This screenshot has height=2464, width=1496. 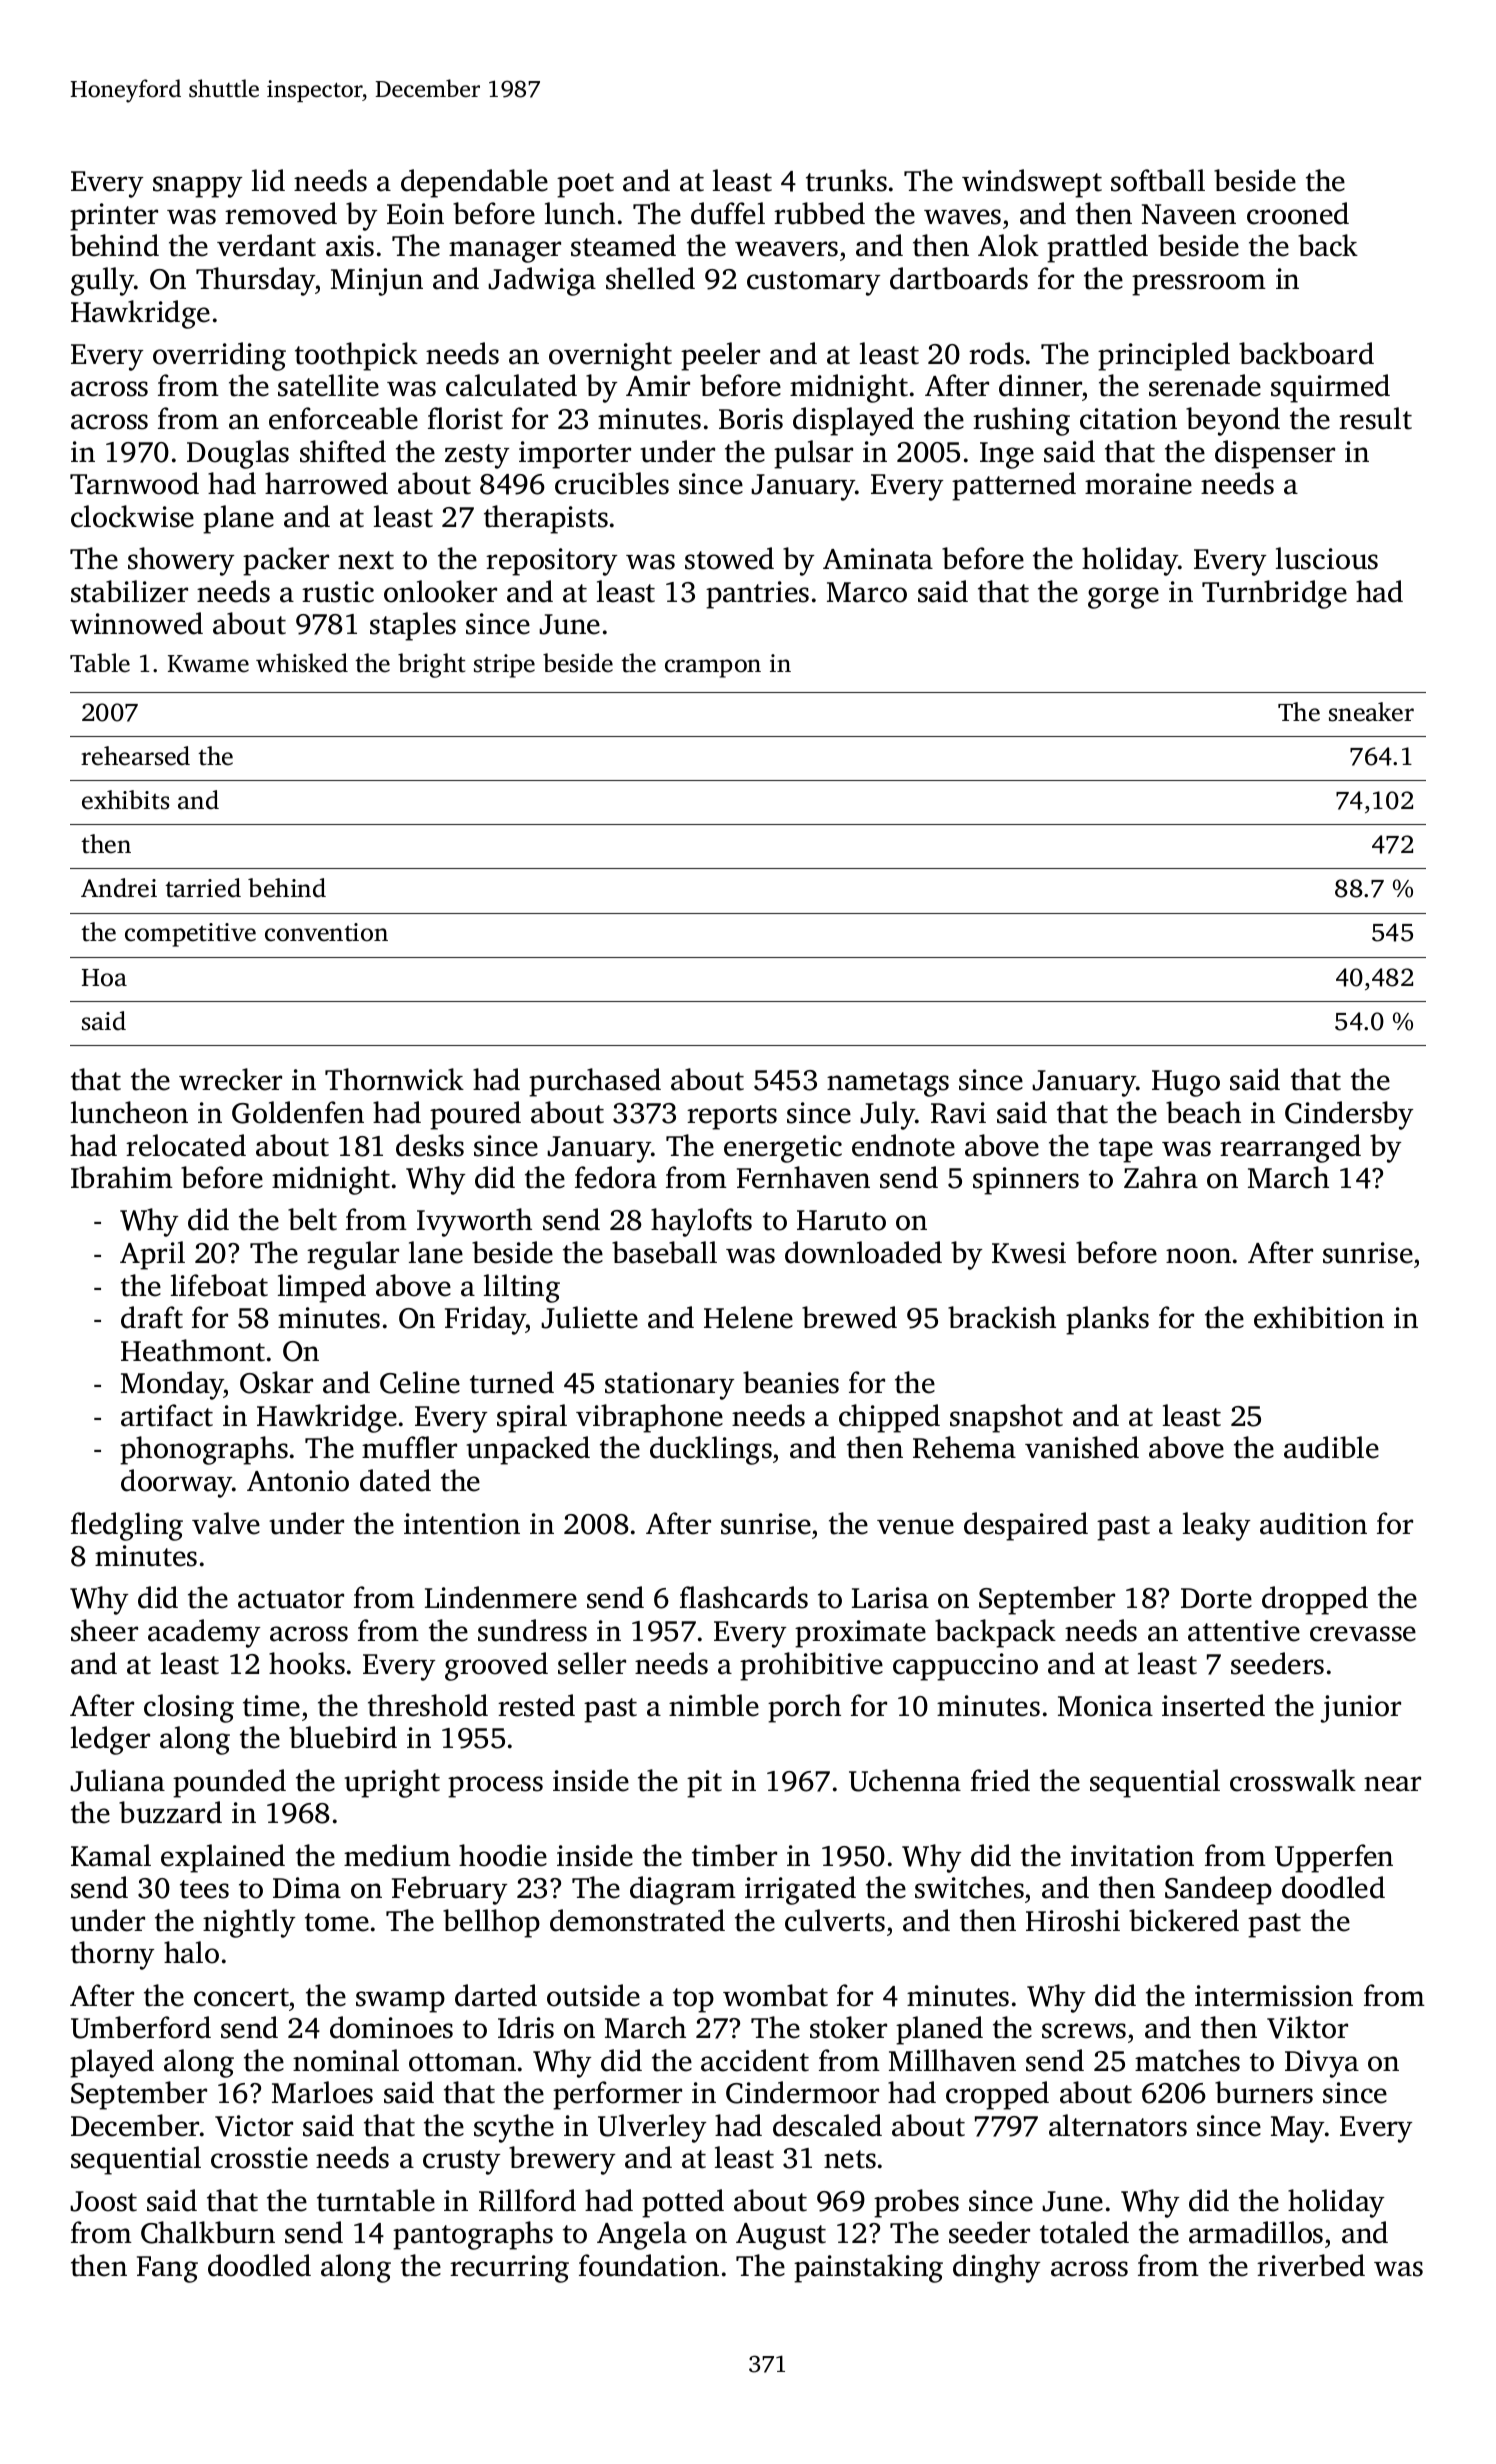 I want to click on recurring, so click(x=509, y=2269).
